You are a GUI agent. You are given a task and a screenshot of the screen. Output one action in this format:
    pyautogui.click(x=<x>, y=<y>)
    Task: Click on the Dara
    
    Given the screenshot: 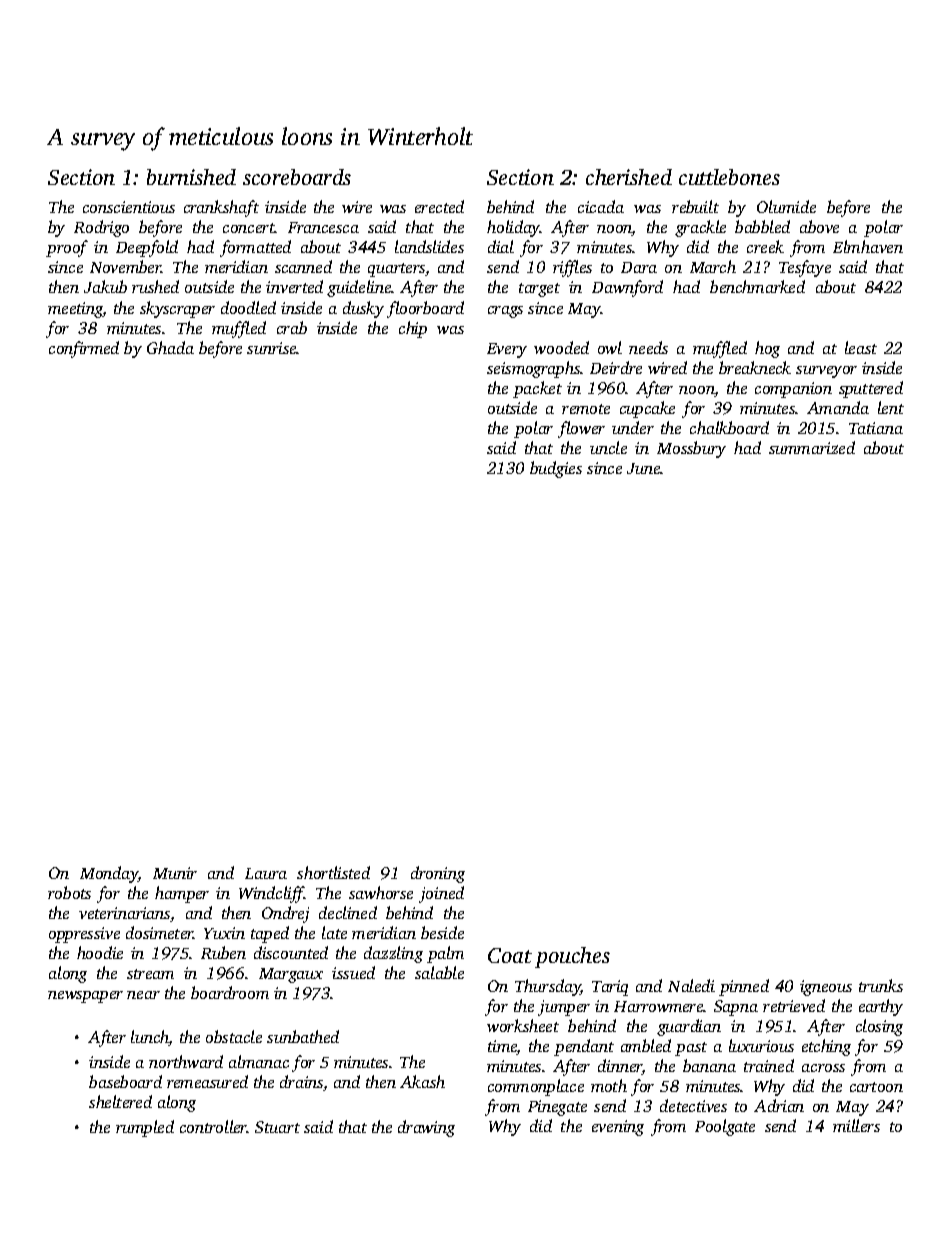 What is the action you would take?
    pyautogui.click(x=639, y=267)
